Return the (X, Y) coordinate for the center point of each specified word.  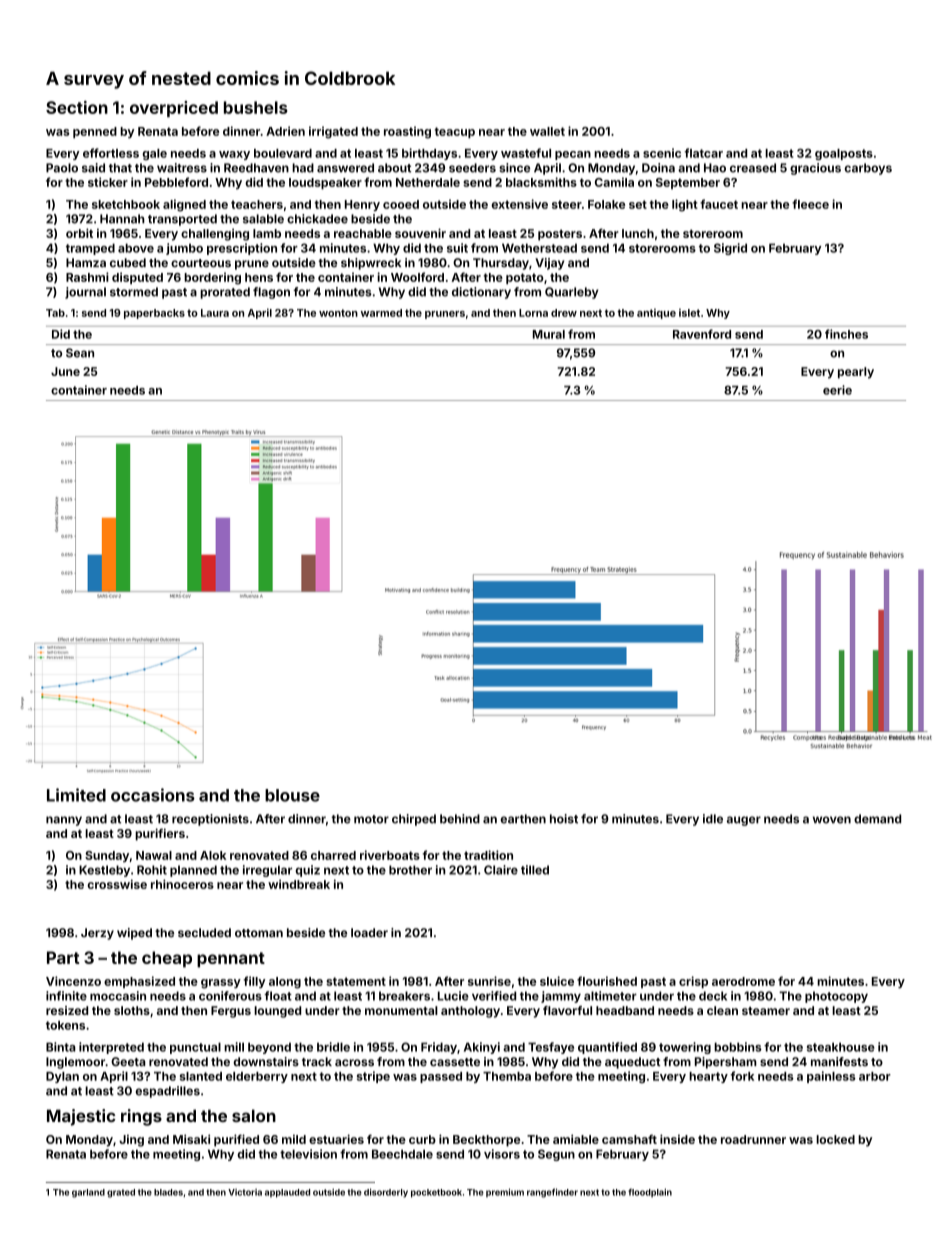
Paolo (62, 168)
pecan (573, 155)
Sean (80, 353)
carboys (868, 169)
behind (460, 819)
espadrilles (168, 1092)
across (354, 1062)
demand (877, 819)
